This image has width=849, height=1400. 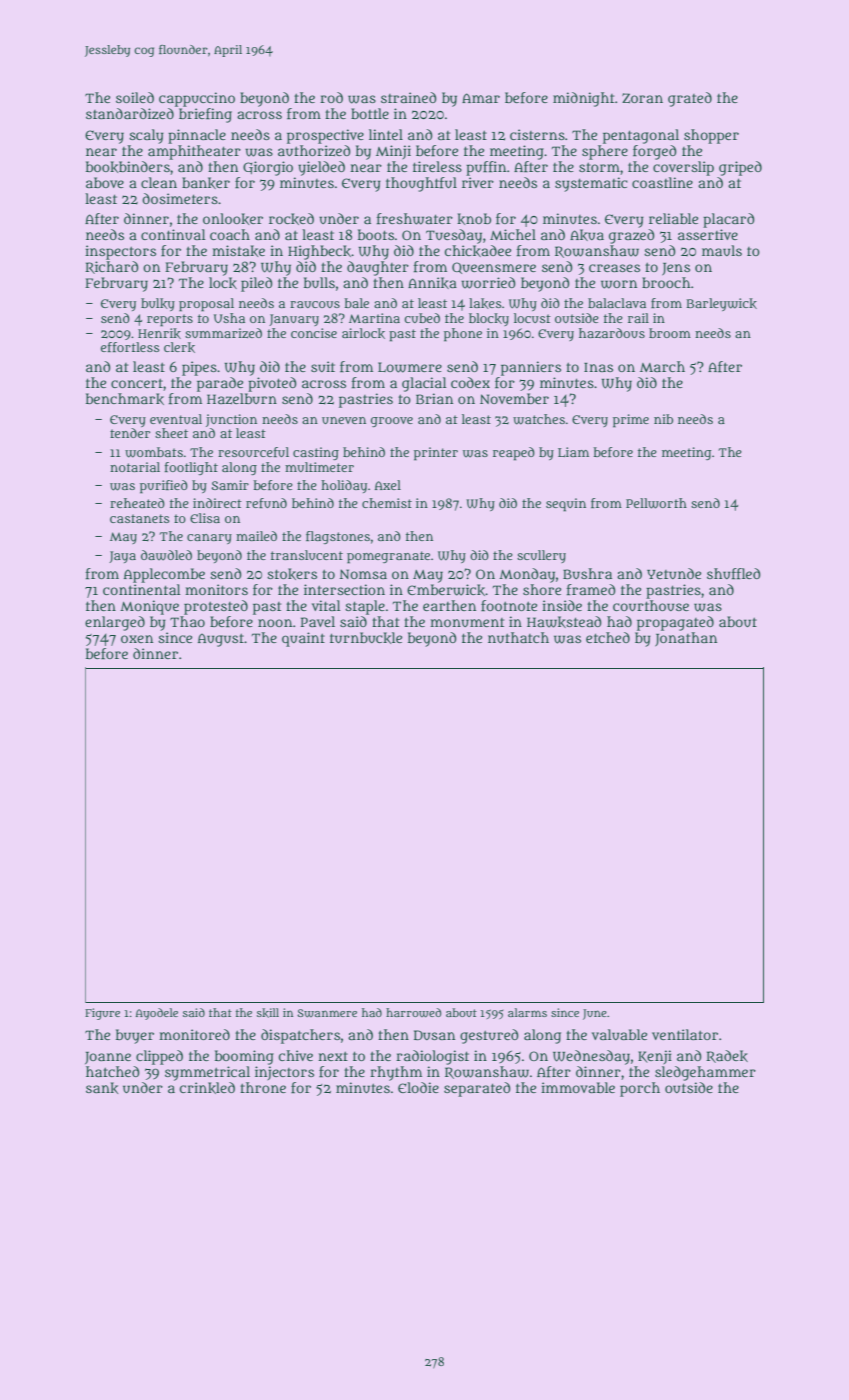 I want to click on oxen, so click(x=137, y=639).
